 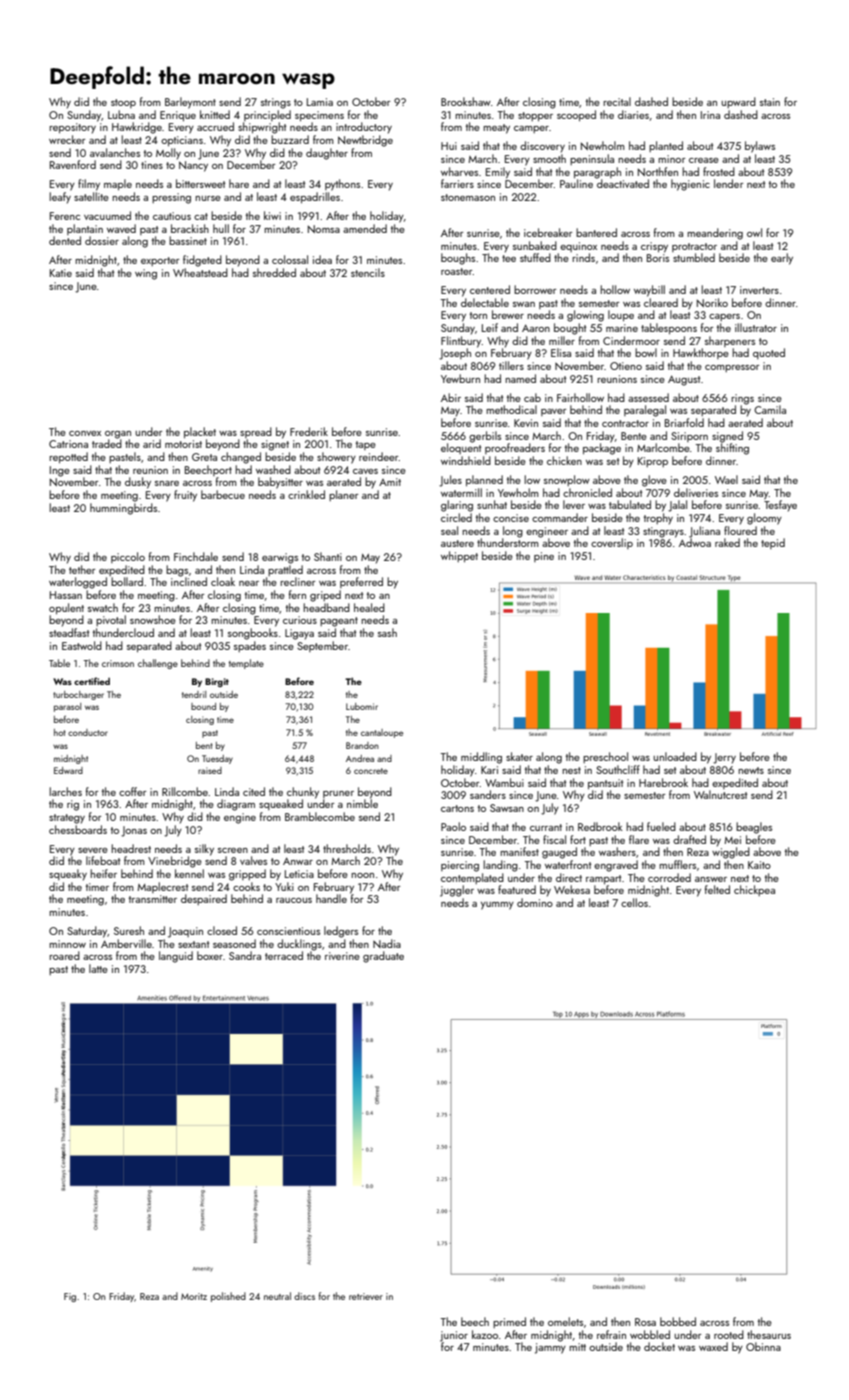 I want to click on tether, so click(x=82, y=569).
